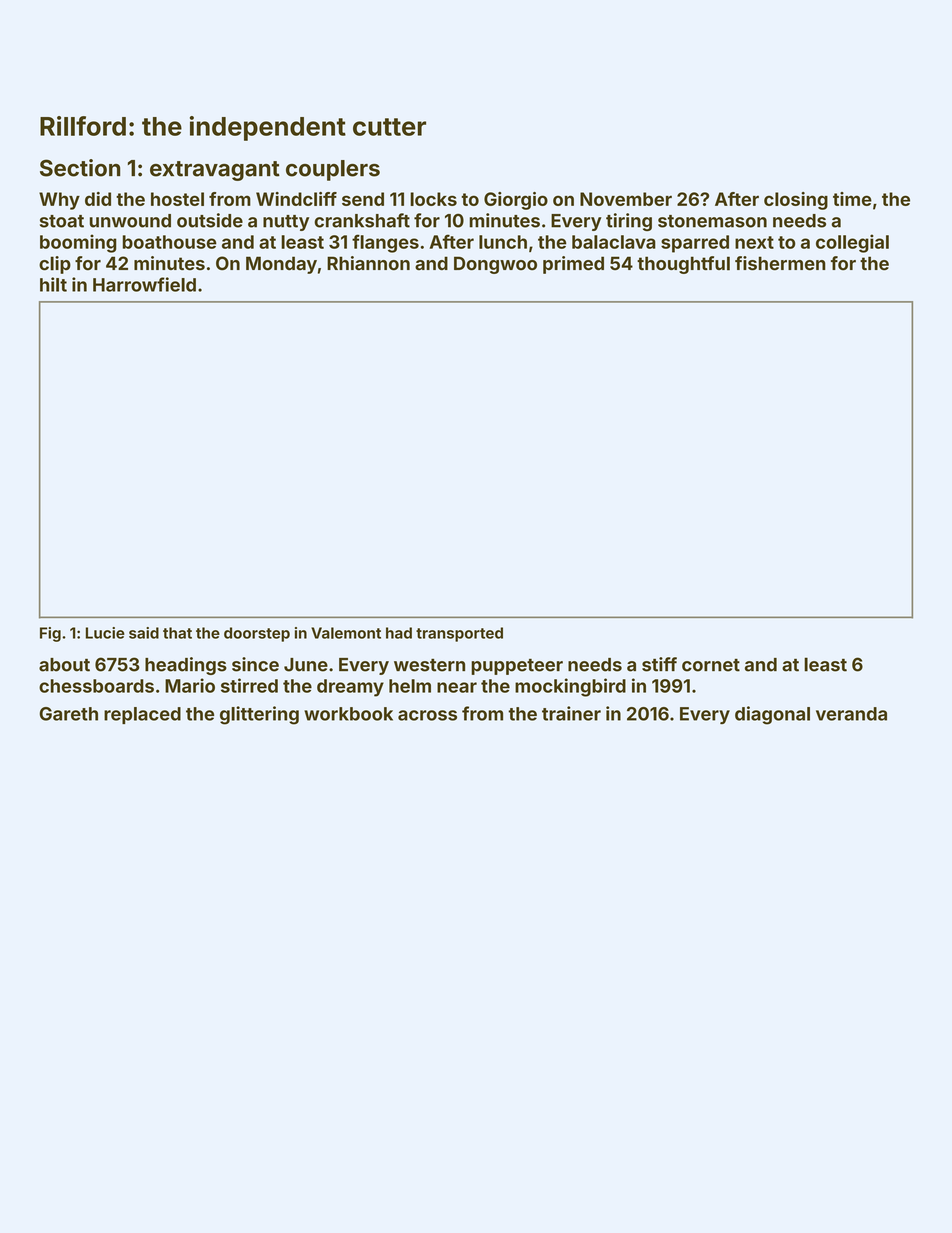 The width and height of the image is (952, 1233). What do you see at coordinates (573, 265) in the image?
I see `primed` at bounding box center [573, 265].
